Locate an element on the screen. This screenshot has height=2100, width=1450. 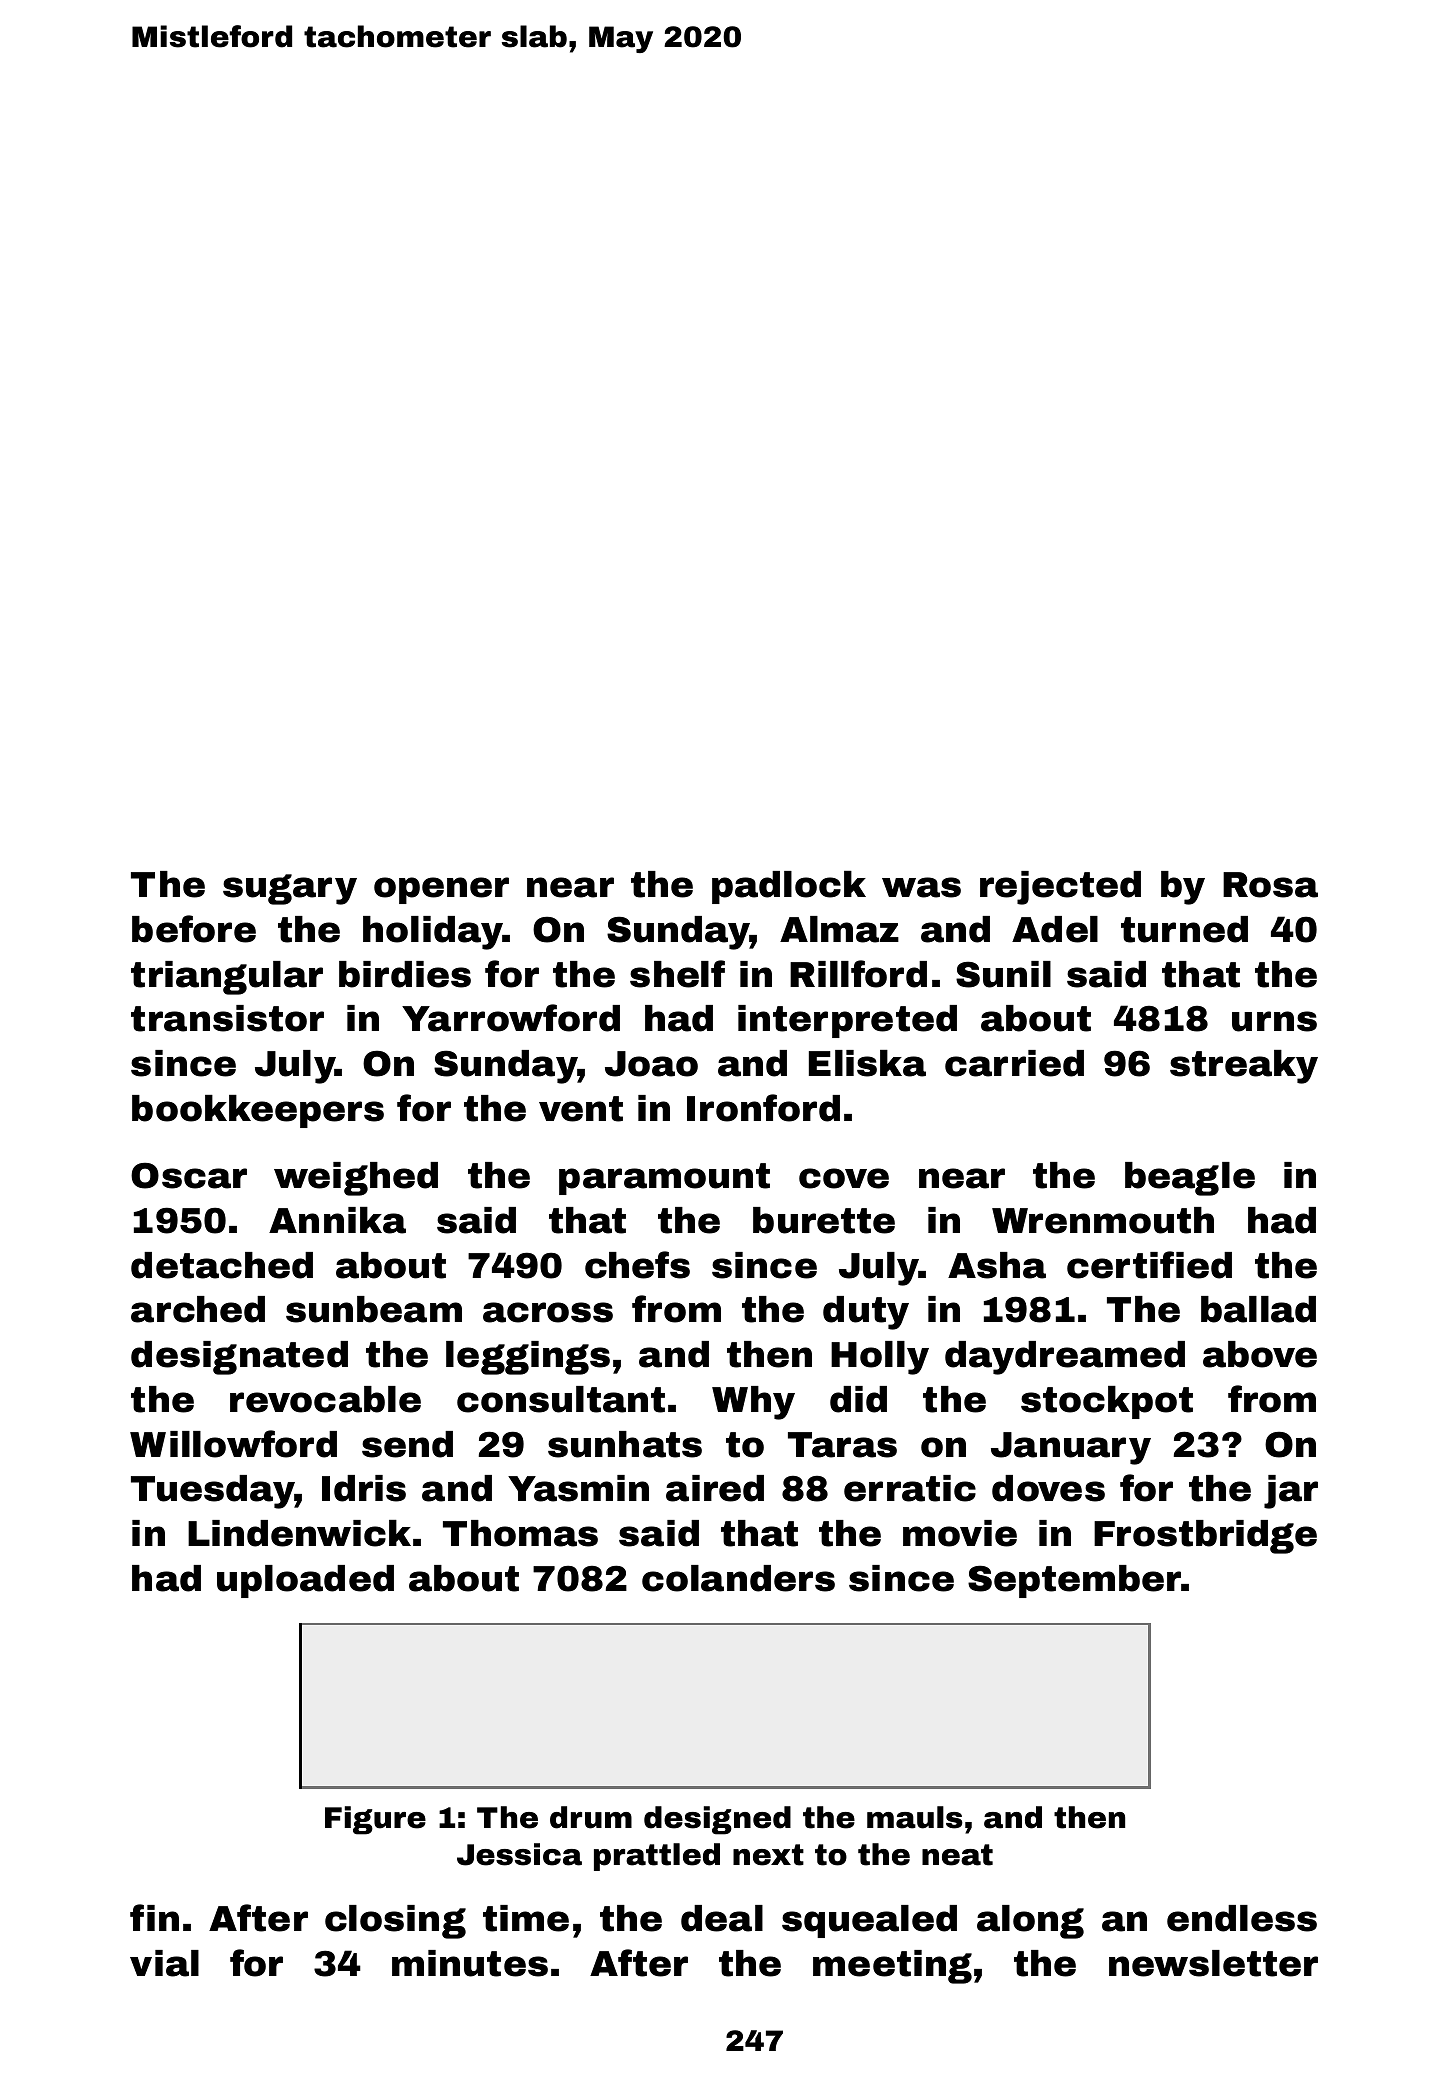
shelf is located at coordinates (677, 974).
